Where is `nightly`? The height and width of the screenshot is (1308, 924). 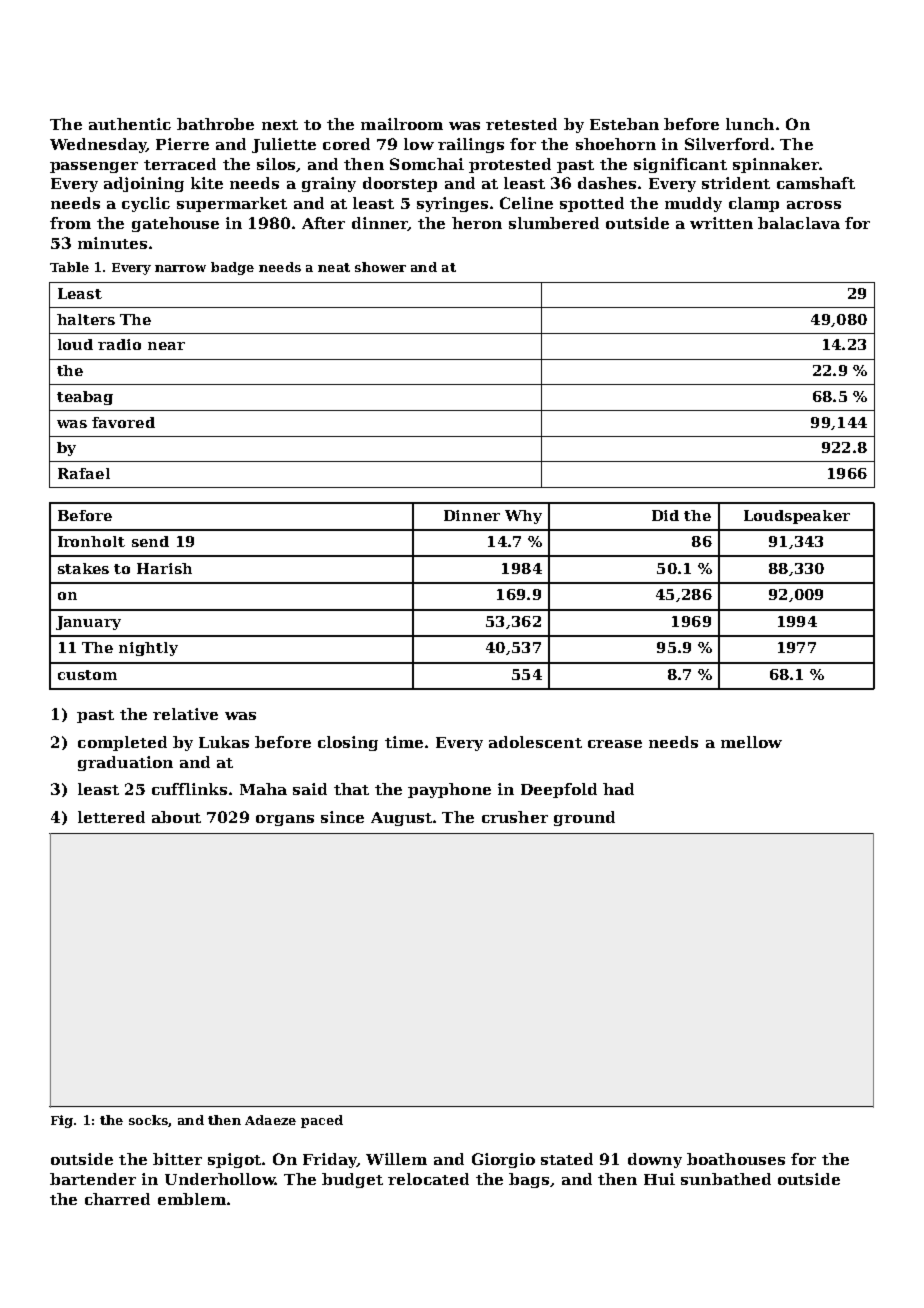 nightly is located at coordinates (148, 649).
